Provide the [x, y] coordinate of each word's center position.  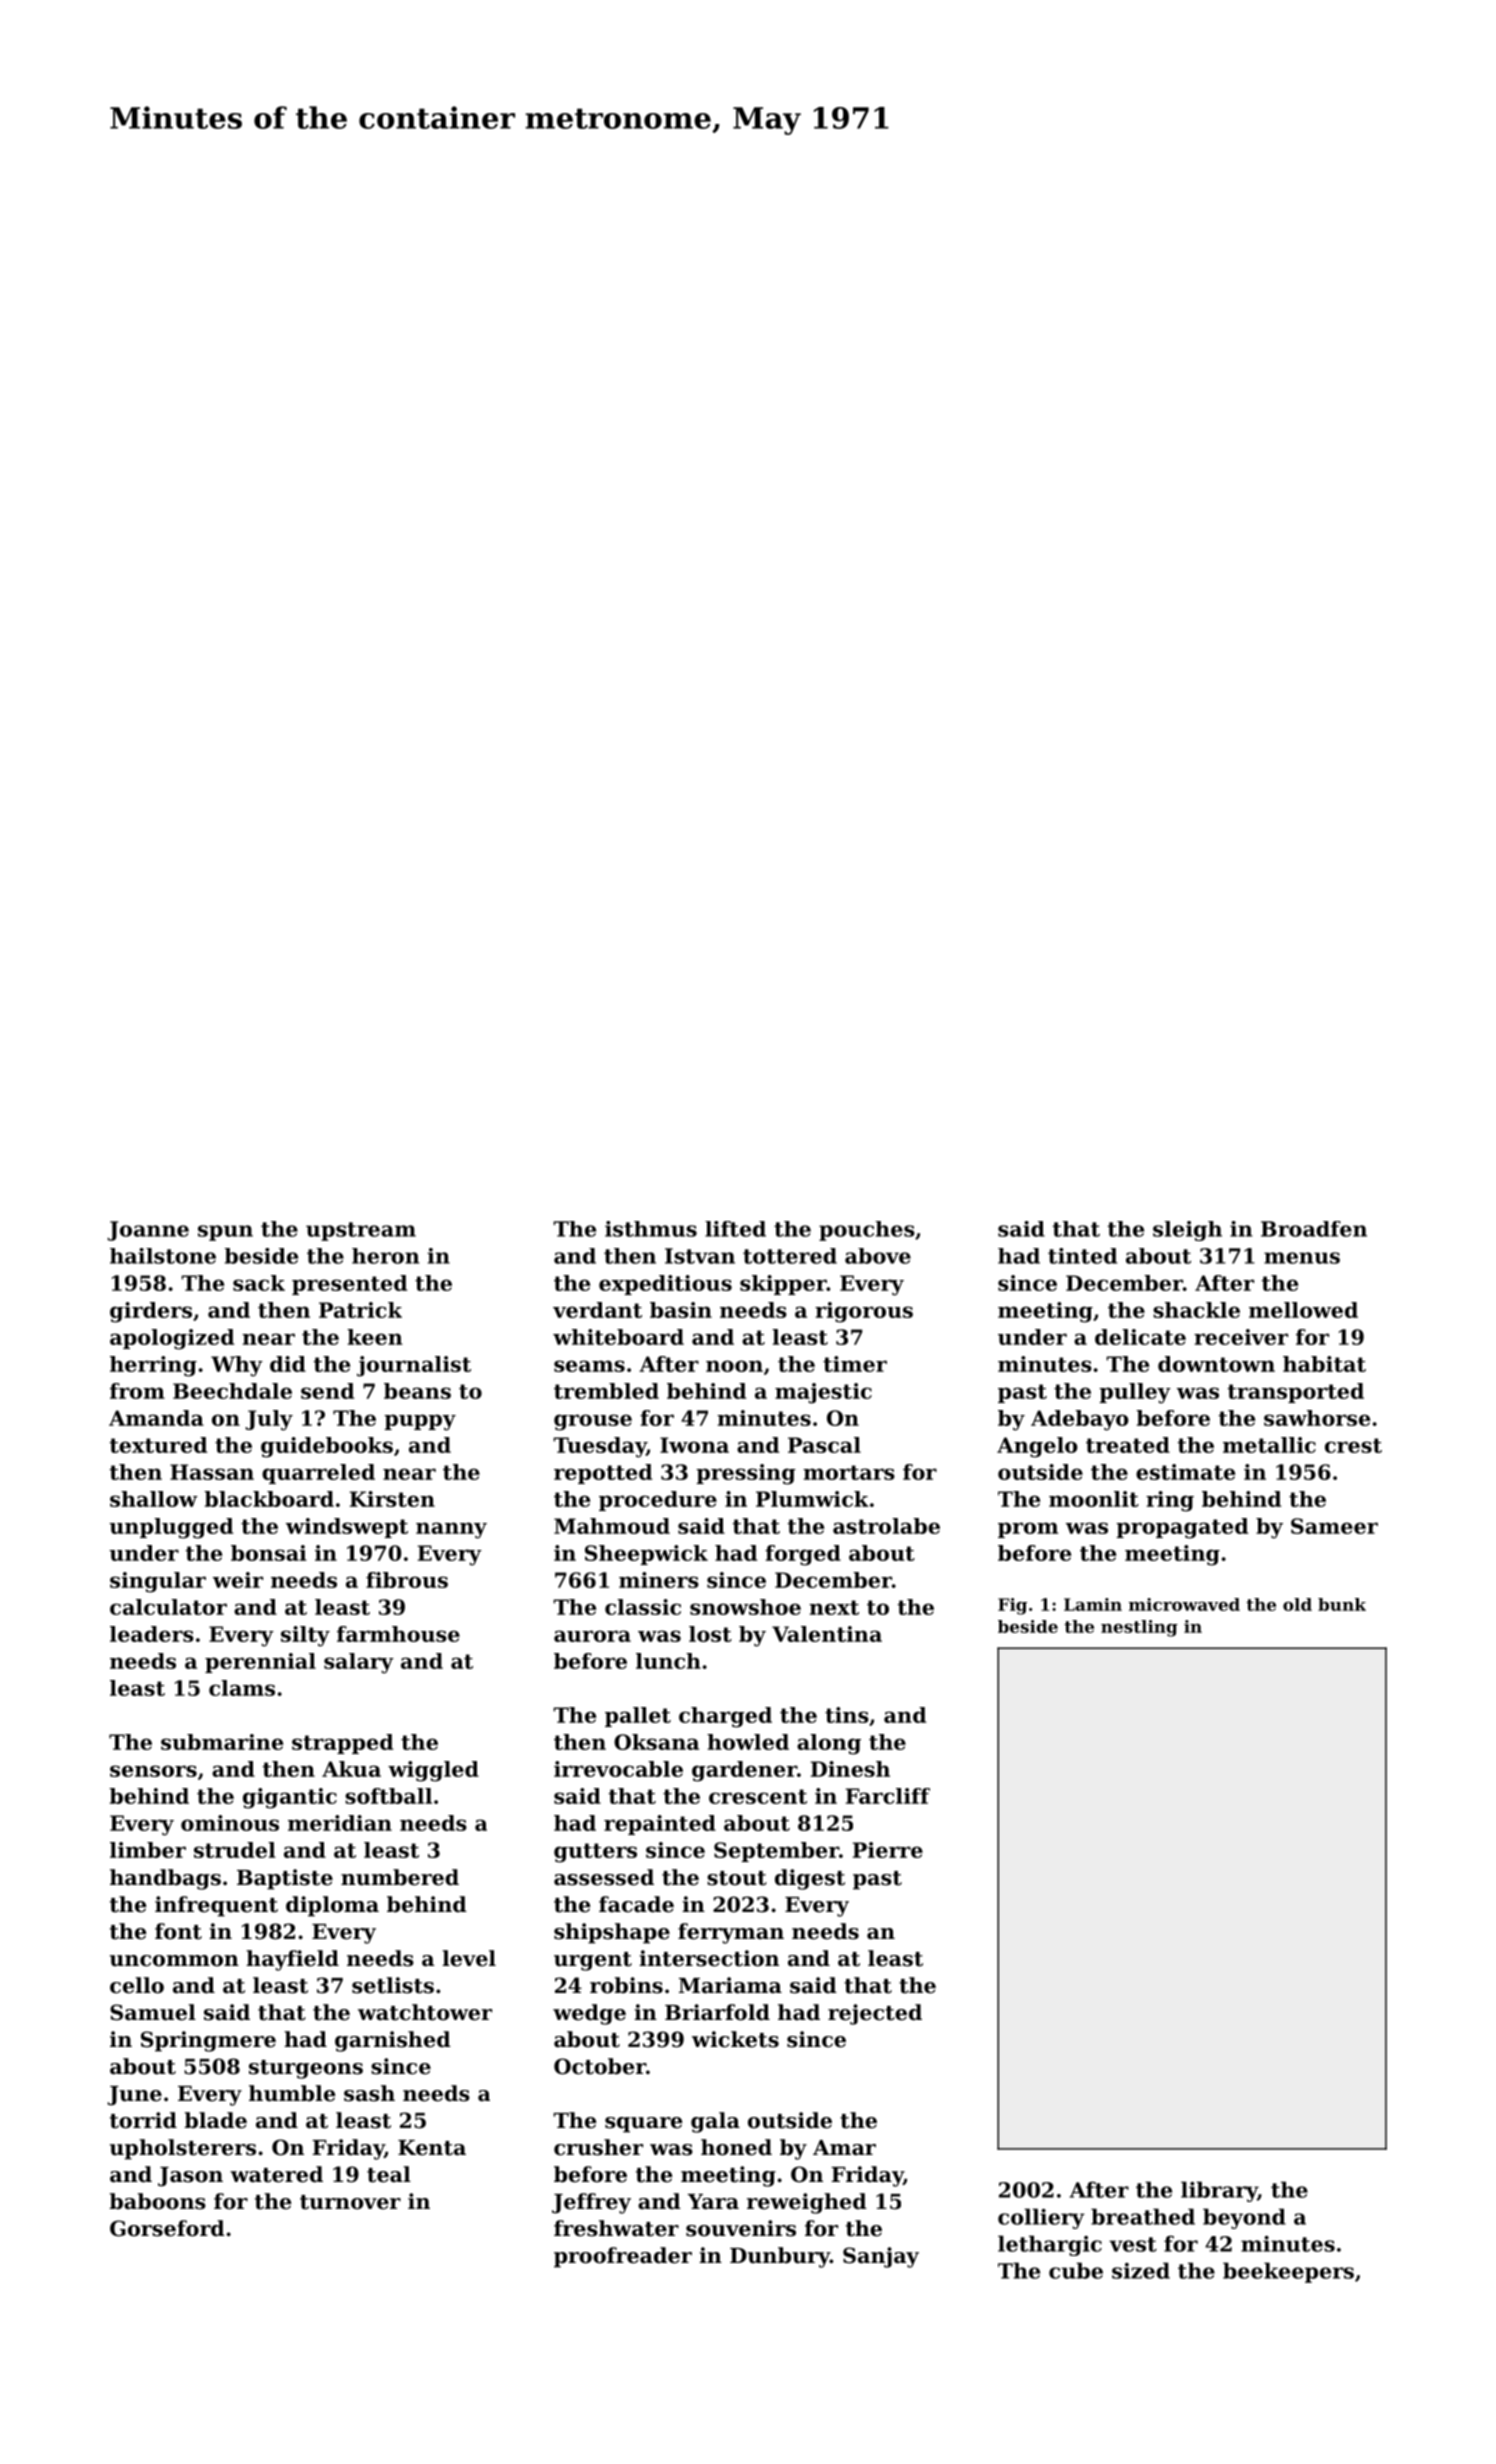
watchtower [425, 2012]
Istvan [700, 1256]
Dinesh [850, 1769]
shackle [1196, 1310]
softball [388, 1796]
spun [225, 1233]
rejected [875, 2014]
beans [417, 1391]
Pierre [888, 1850]
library [1219, 2191]
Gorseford [167, 2228]
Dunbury [780, 2257]
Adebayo [1080, 1420]
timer [855, 1364]
